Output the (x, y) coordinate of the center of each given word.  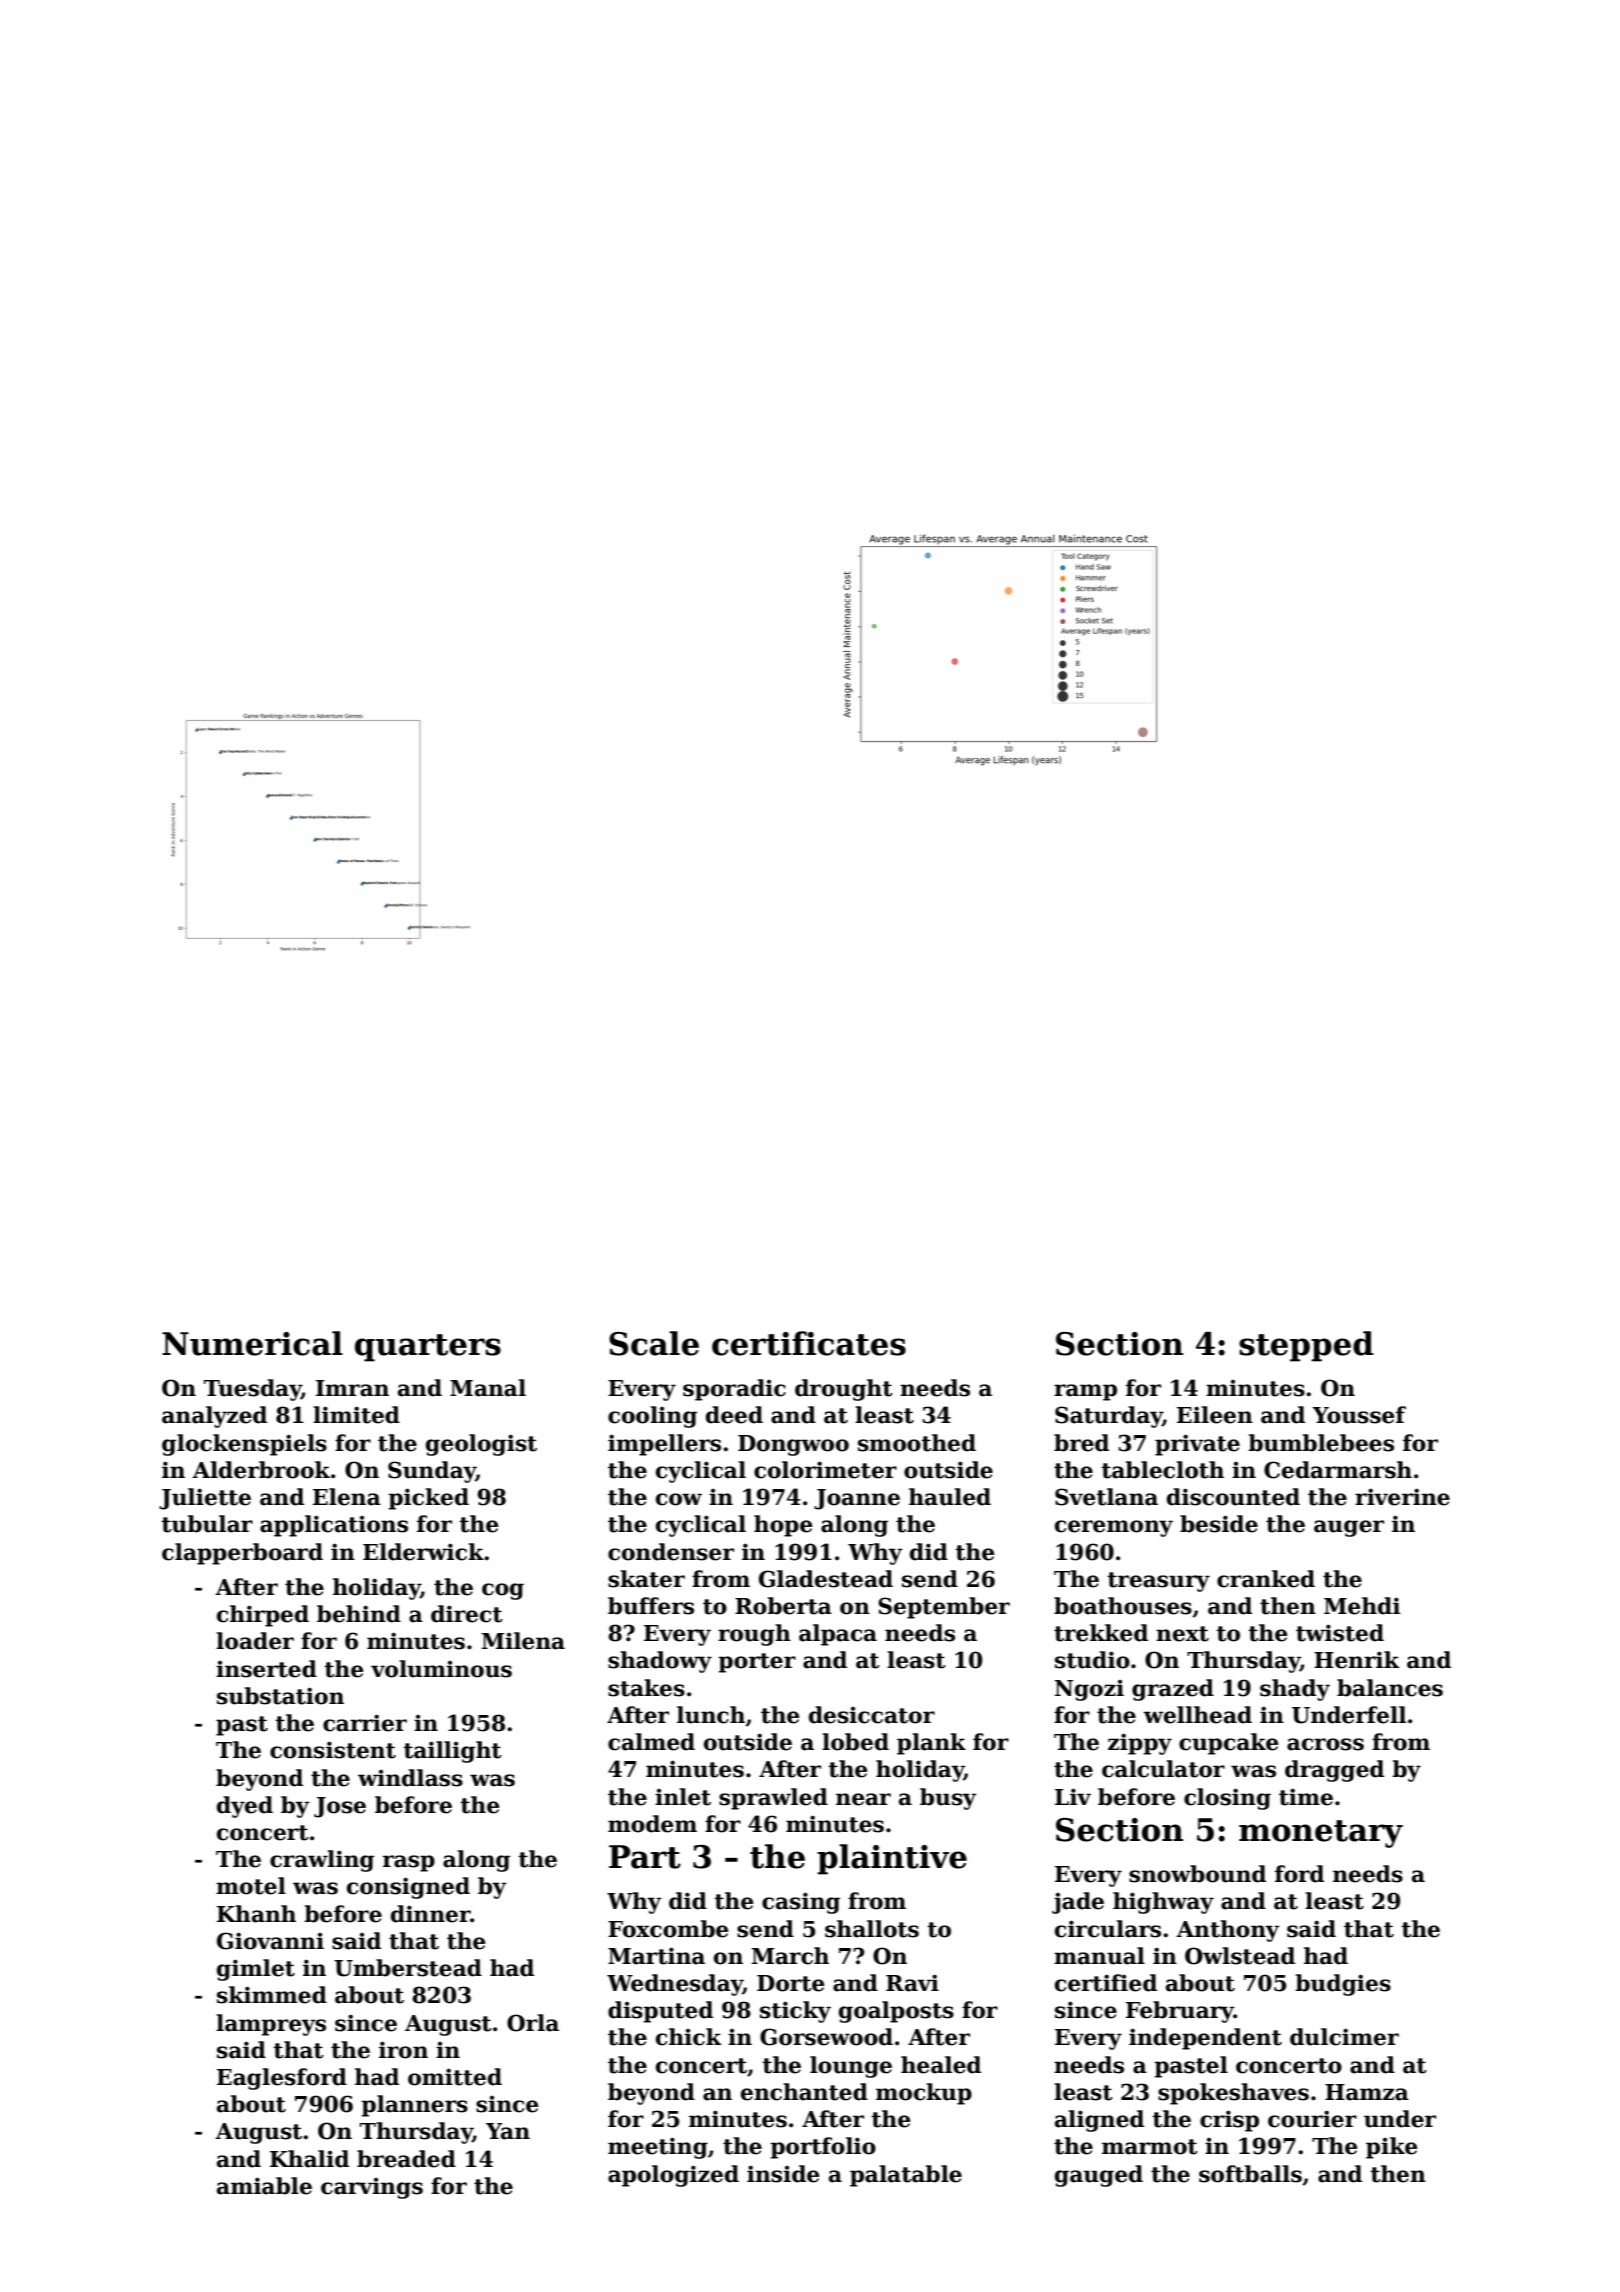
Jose (340, 1807)
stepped (1306, 1346)
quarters (428, 1348)
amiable (264, 2186)
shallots (872, 1929)
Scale (654, 1343)
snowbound (1197, 1874)
